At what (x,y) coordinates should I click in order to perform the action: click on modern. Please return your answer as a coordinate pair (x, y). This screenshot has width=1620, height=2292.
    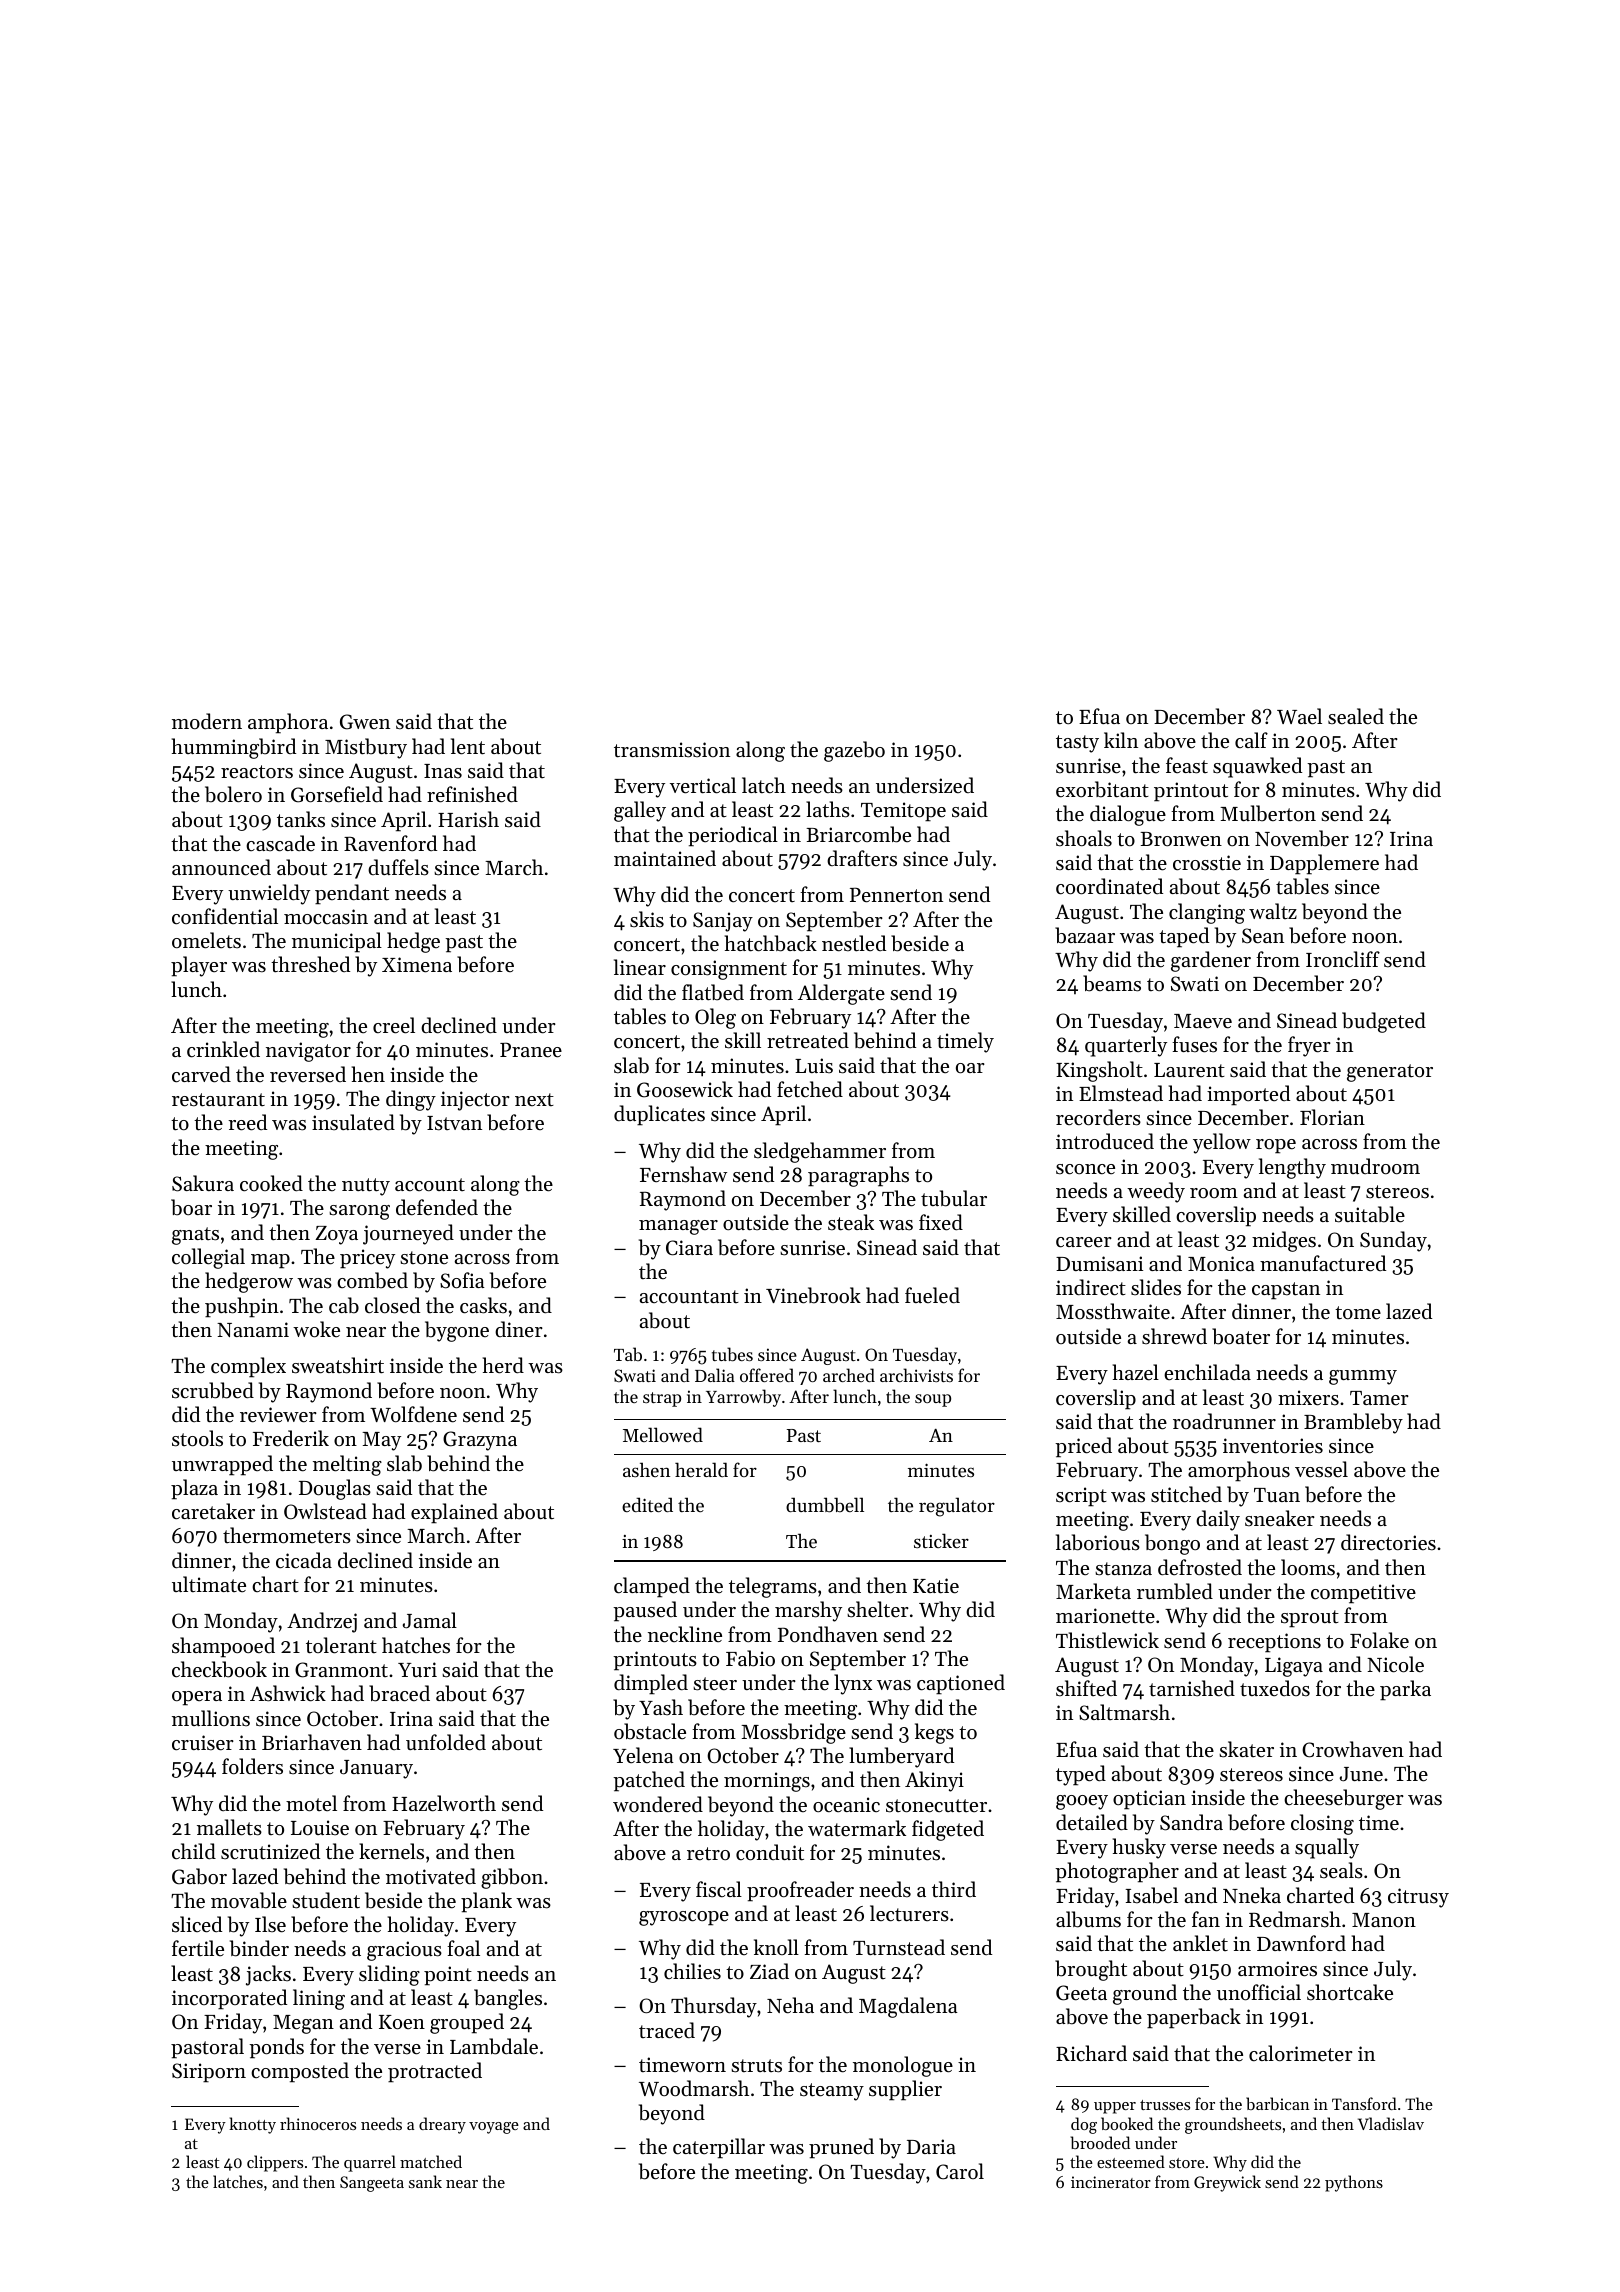
    Looking at the image, I should click on (207, 721).
